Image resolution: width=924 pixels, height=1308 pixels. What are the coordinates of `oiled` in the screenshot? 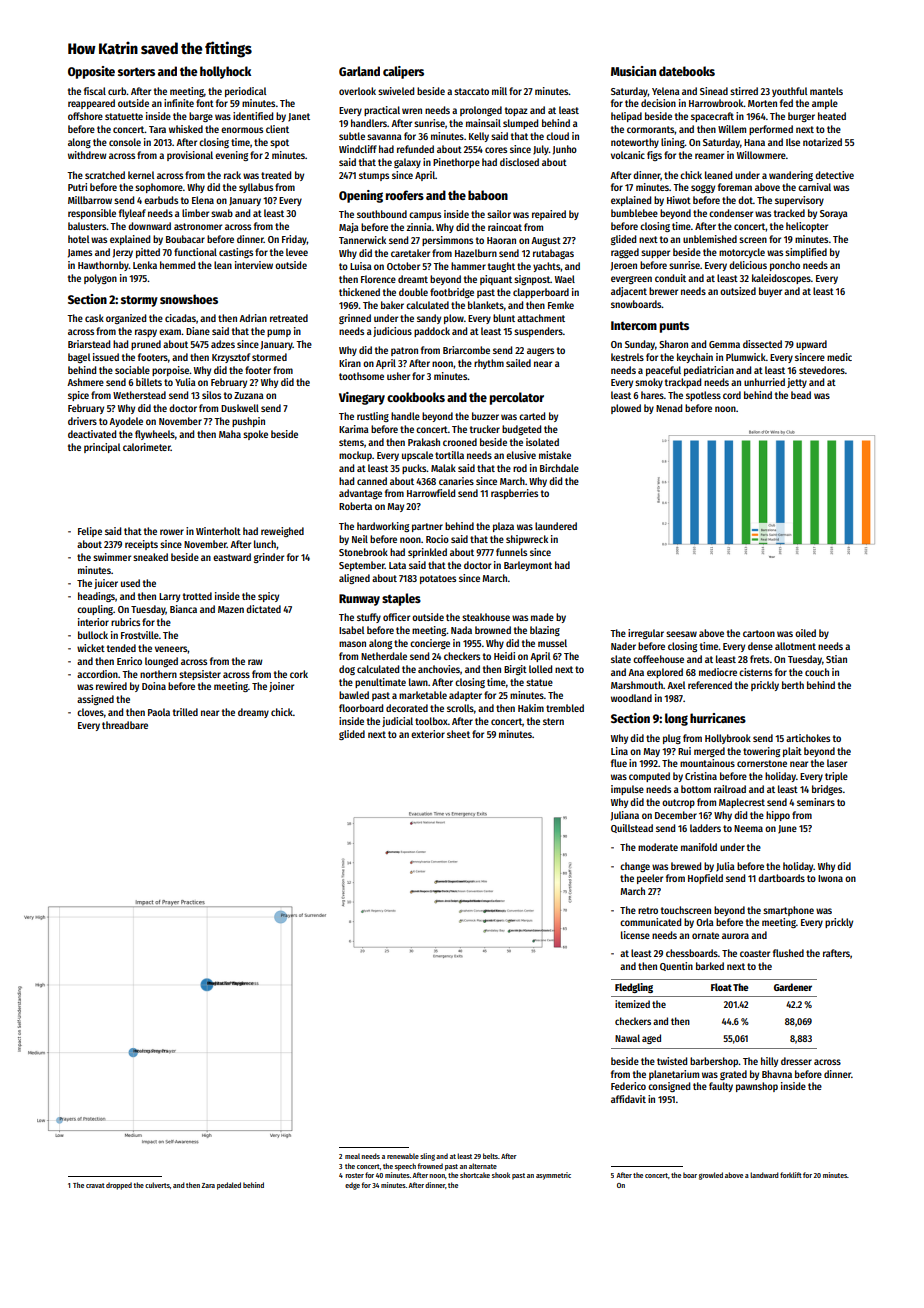 It's located at (805, 633).
